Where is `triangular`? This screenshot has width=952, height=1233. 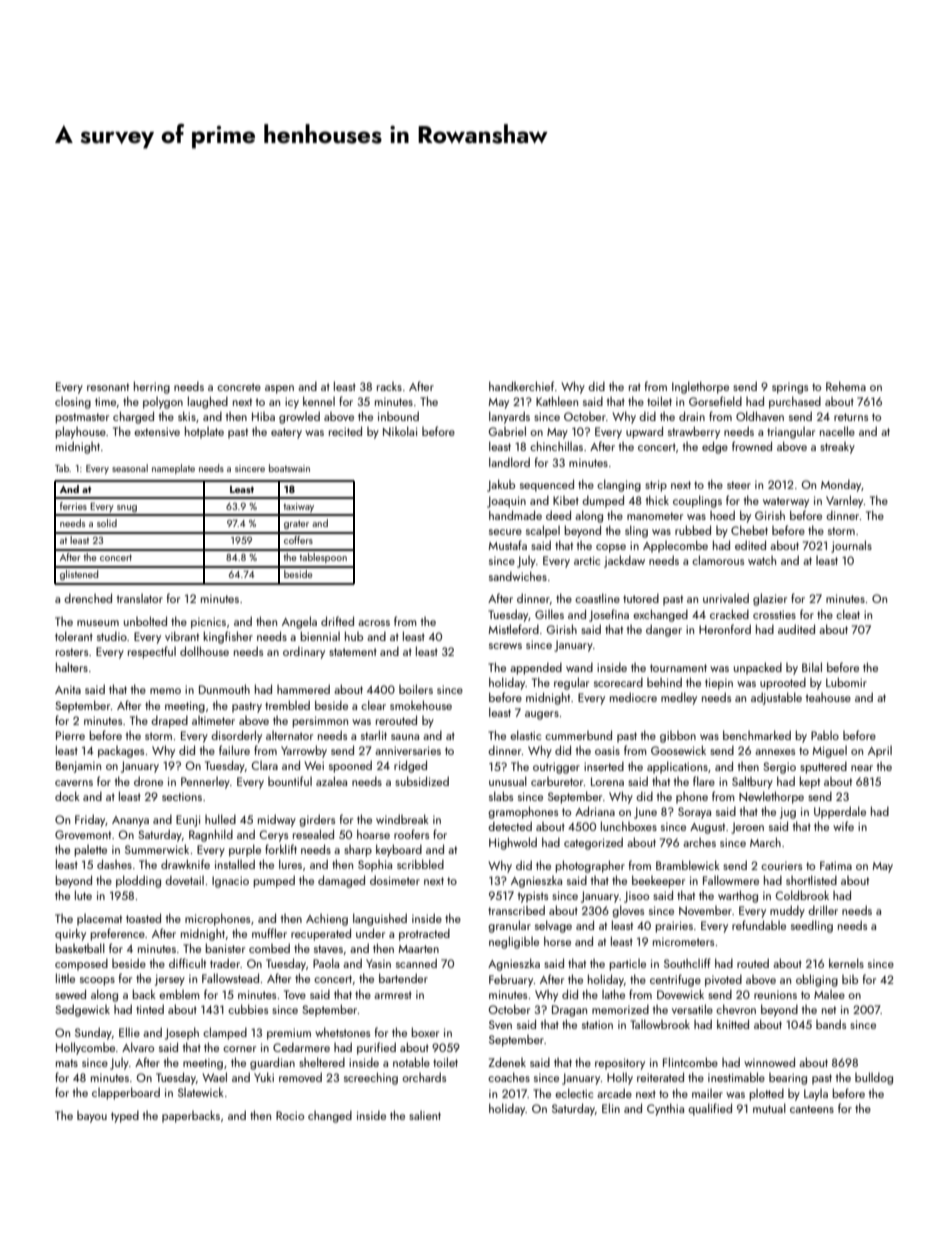 triangular is located at coordinates (791, 433).
